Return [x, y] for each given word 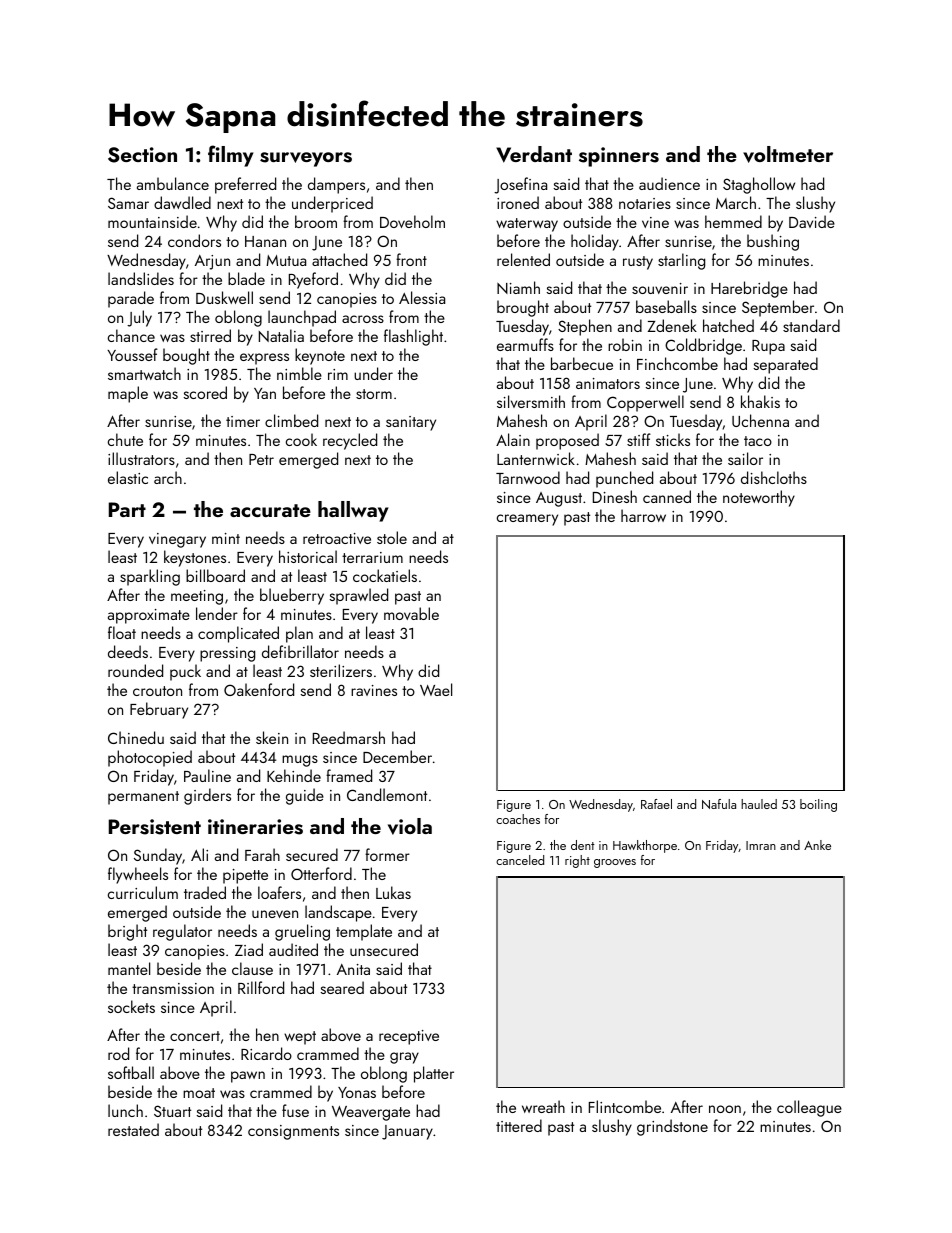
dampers [336, 185]
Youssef [132, 354]
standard [811, 325]
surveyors [306, 159]
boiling [818, 805]
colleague [809, 1108]
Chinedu [136, 737]
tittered [519, 1125]
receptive [409, 1037]
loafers [279, 892]
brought [523, 308]
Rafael [656, 804]
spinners [619, 157]
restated [133, 1129]
